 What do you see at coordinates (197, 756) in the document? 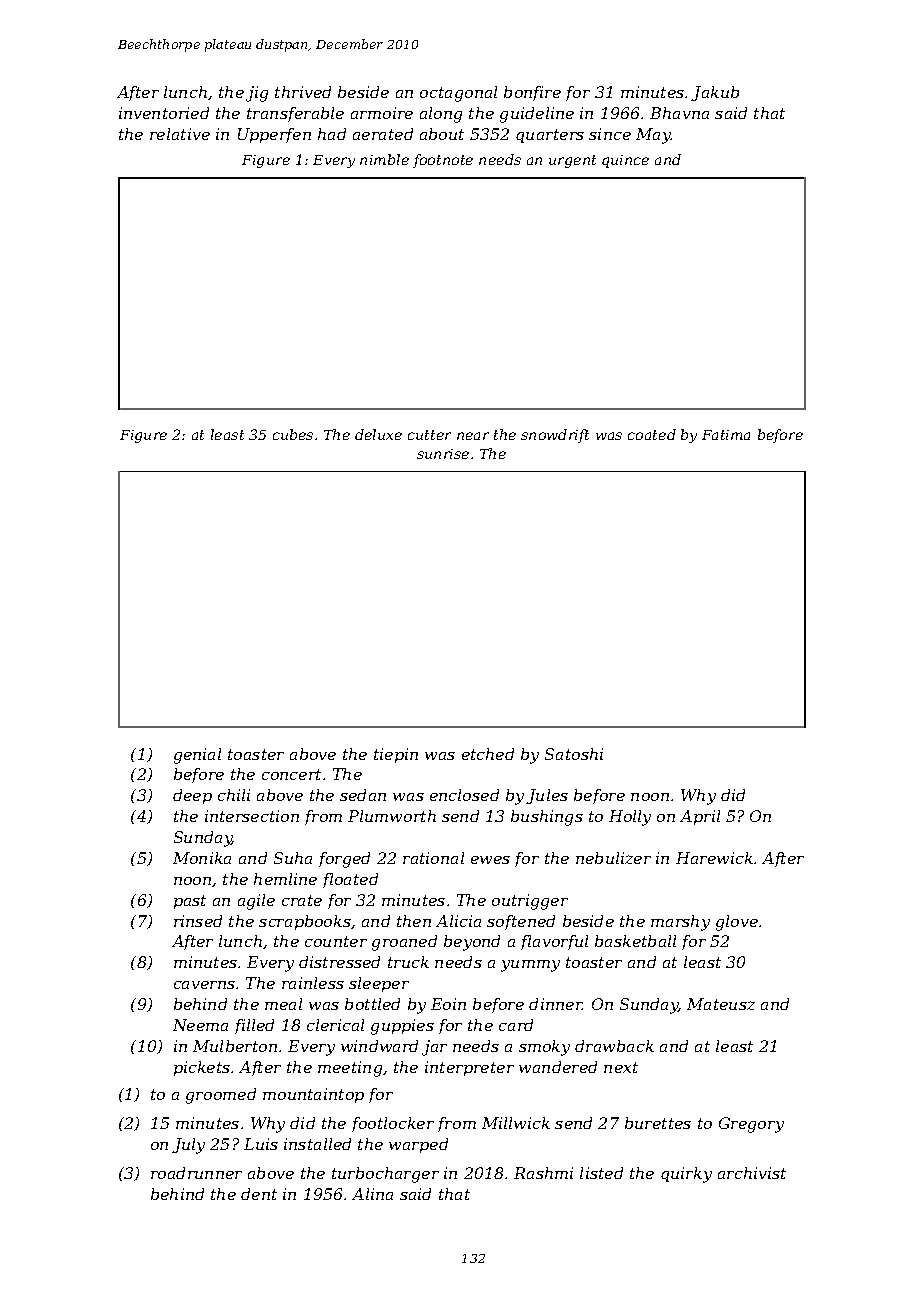
I see `genial` at bounding box center [197, 756].
